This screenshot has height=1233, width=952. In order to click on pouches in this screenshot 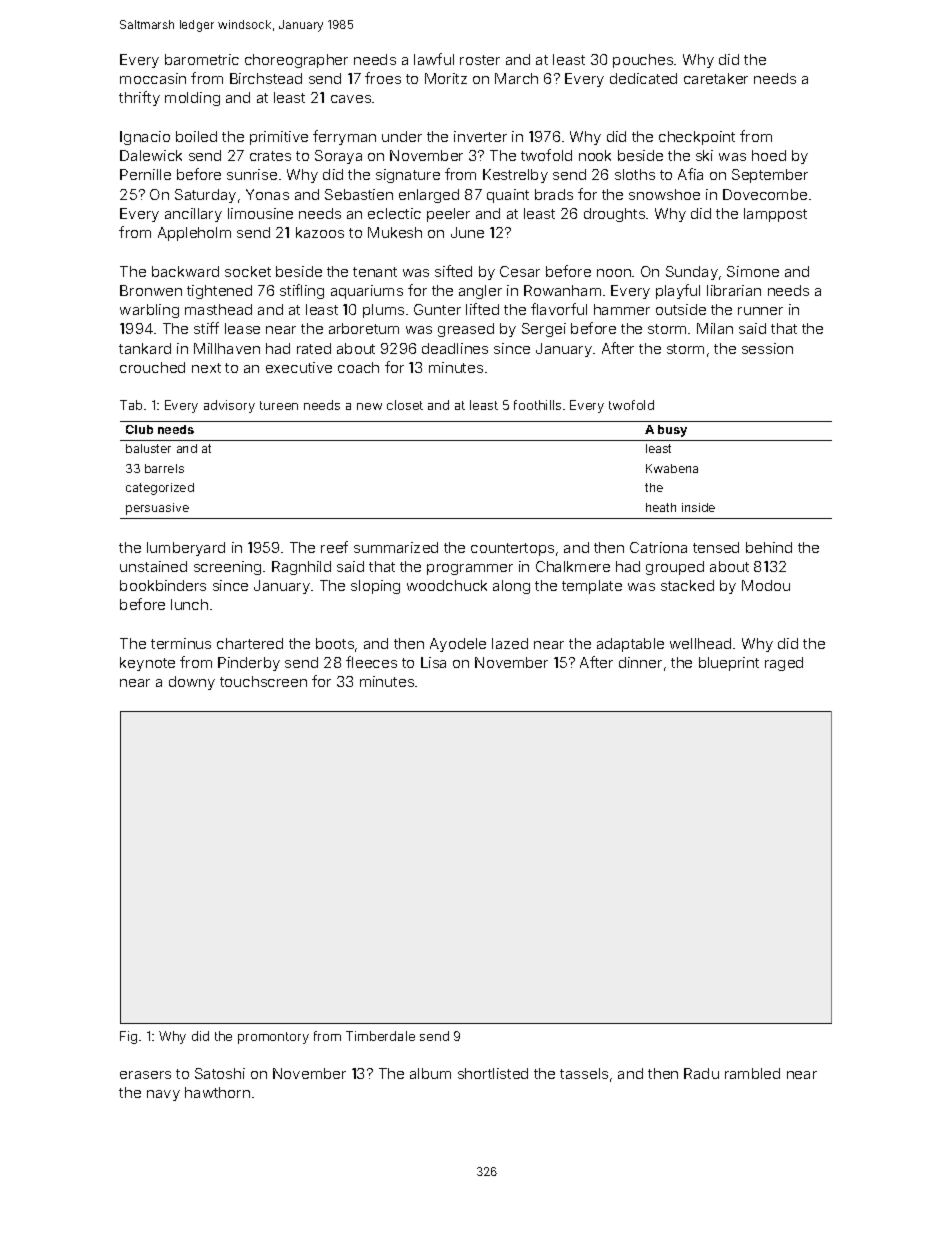, I will do `click(643, 61)`.
